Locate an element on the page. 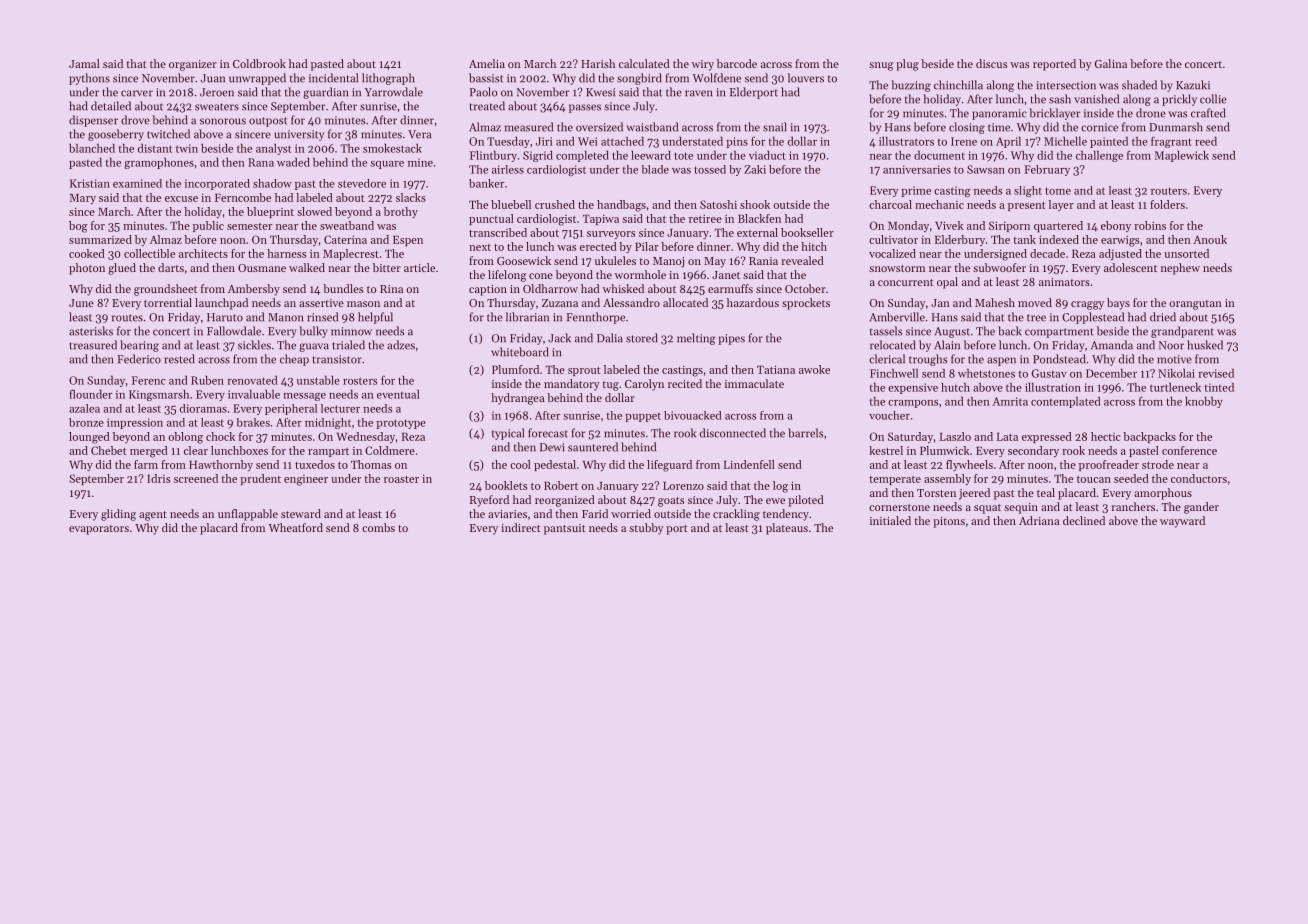 The width and height of the document is (1308, 924). evaporators is located at coordinates (99, 530).
